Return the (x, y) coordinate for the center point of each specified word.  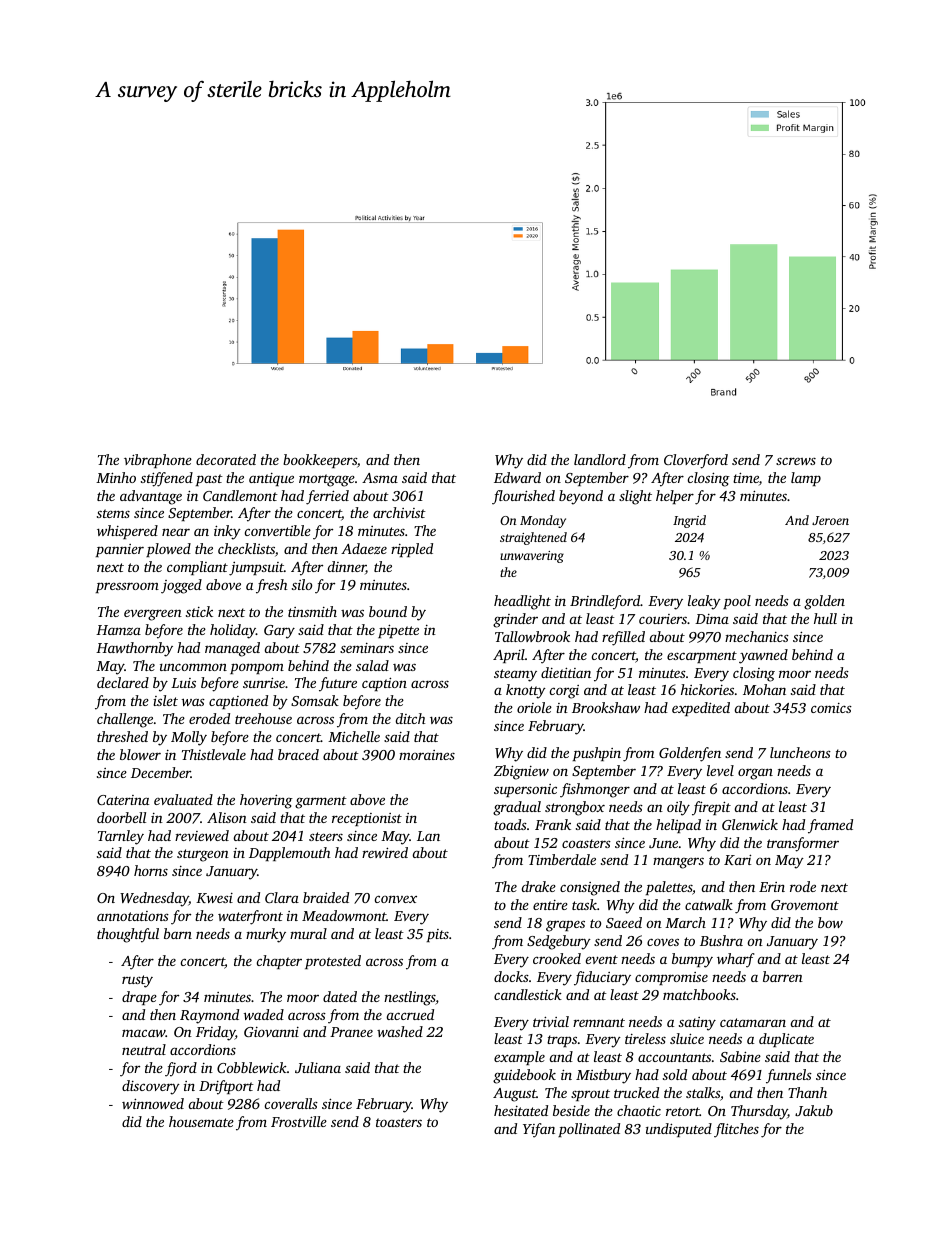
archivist (399, 512)
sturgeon (203, 855)
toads (510, 824)
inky (227, 532)
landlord (600, 459)
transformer (803, 844)
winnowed (153, 1103)
